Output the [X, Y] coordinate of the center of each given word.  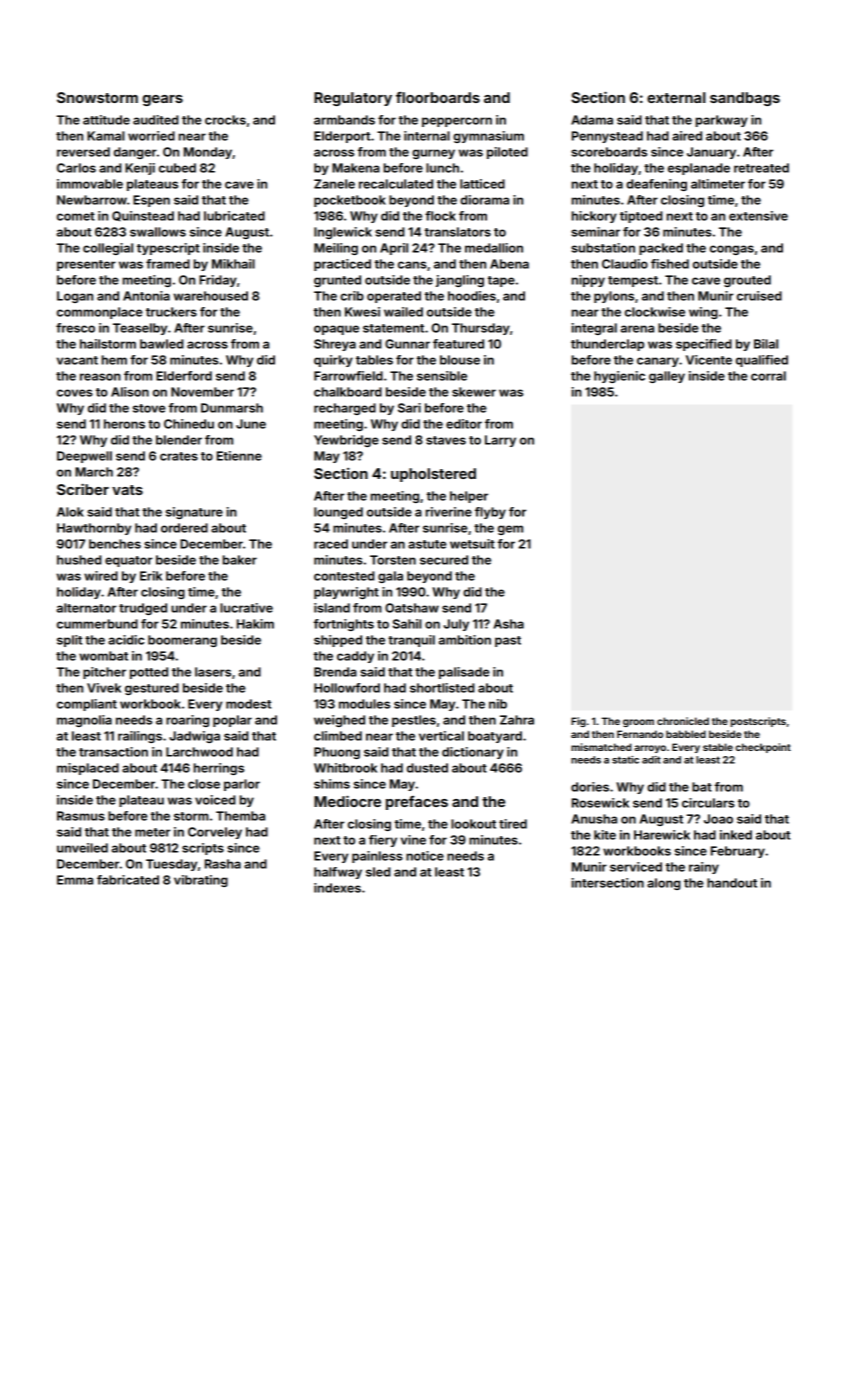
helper [469, 497]
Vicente [709, 360]
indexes [337, 888]
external [676, 97]
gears [163, 100]
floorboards [438, 97]
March [94, 472]
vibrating [201, 881]
